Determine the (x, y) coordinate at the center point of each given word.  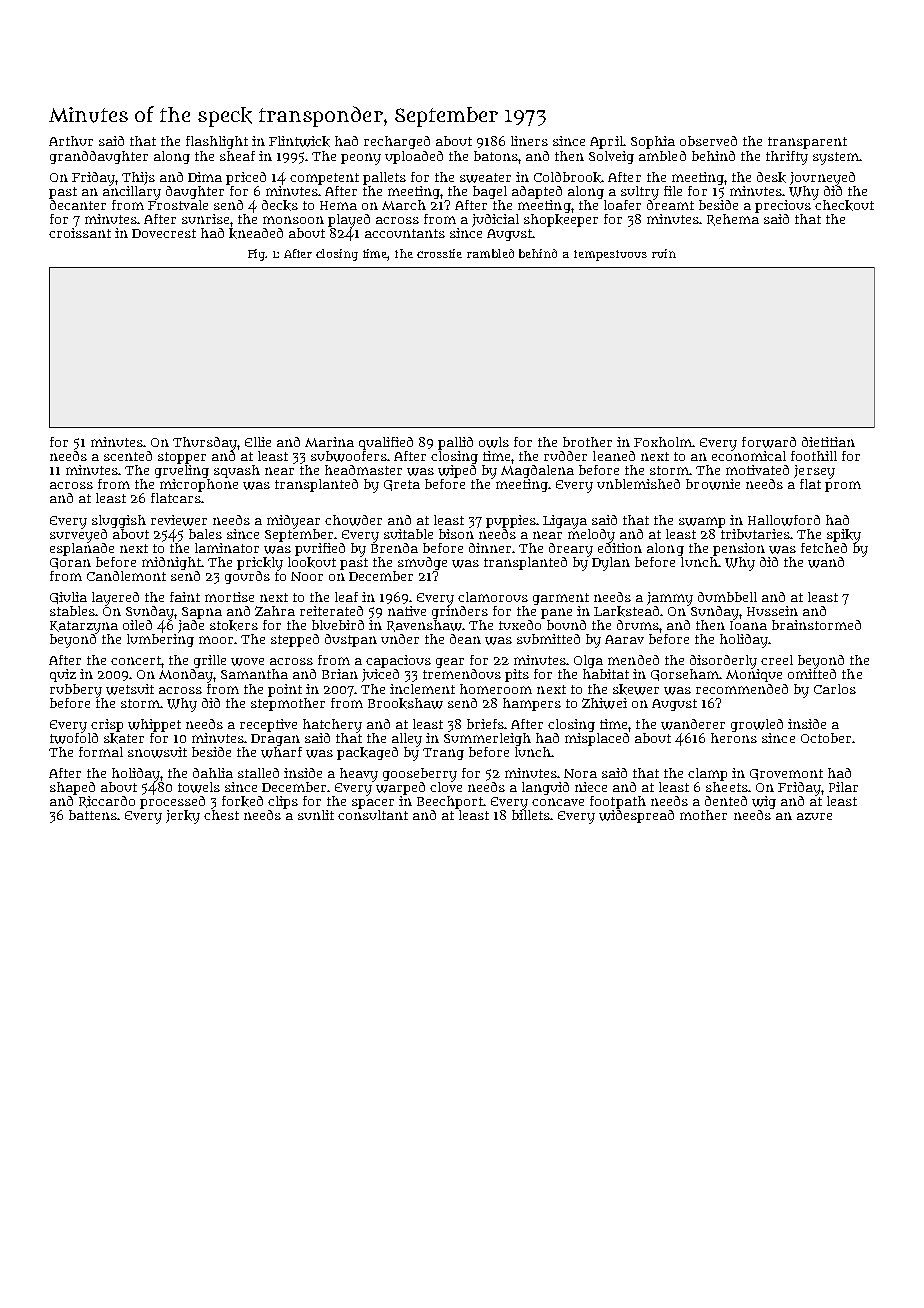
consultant (373, 815)
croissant (80, 233)
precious (783, 206)
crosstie (439, 253)
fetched (824, 548)
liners (529, 141)
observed (708, 141)
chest (221, 815)
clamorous (493, 597)
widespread (636, 816)
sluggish (119, 521)
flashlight (217, 142)
